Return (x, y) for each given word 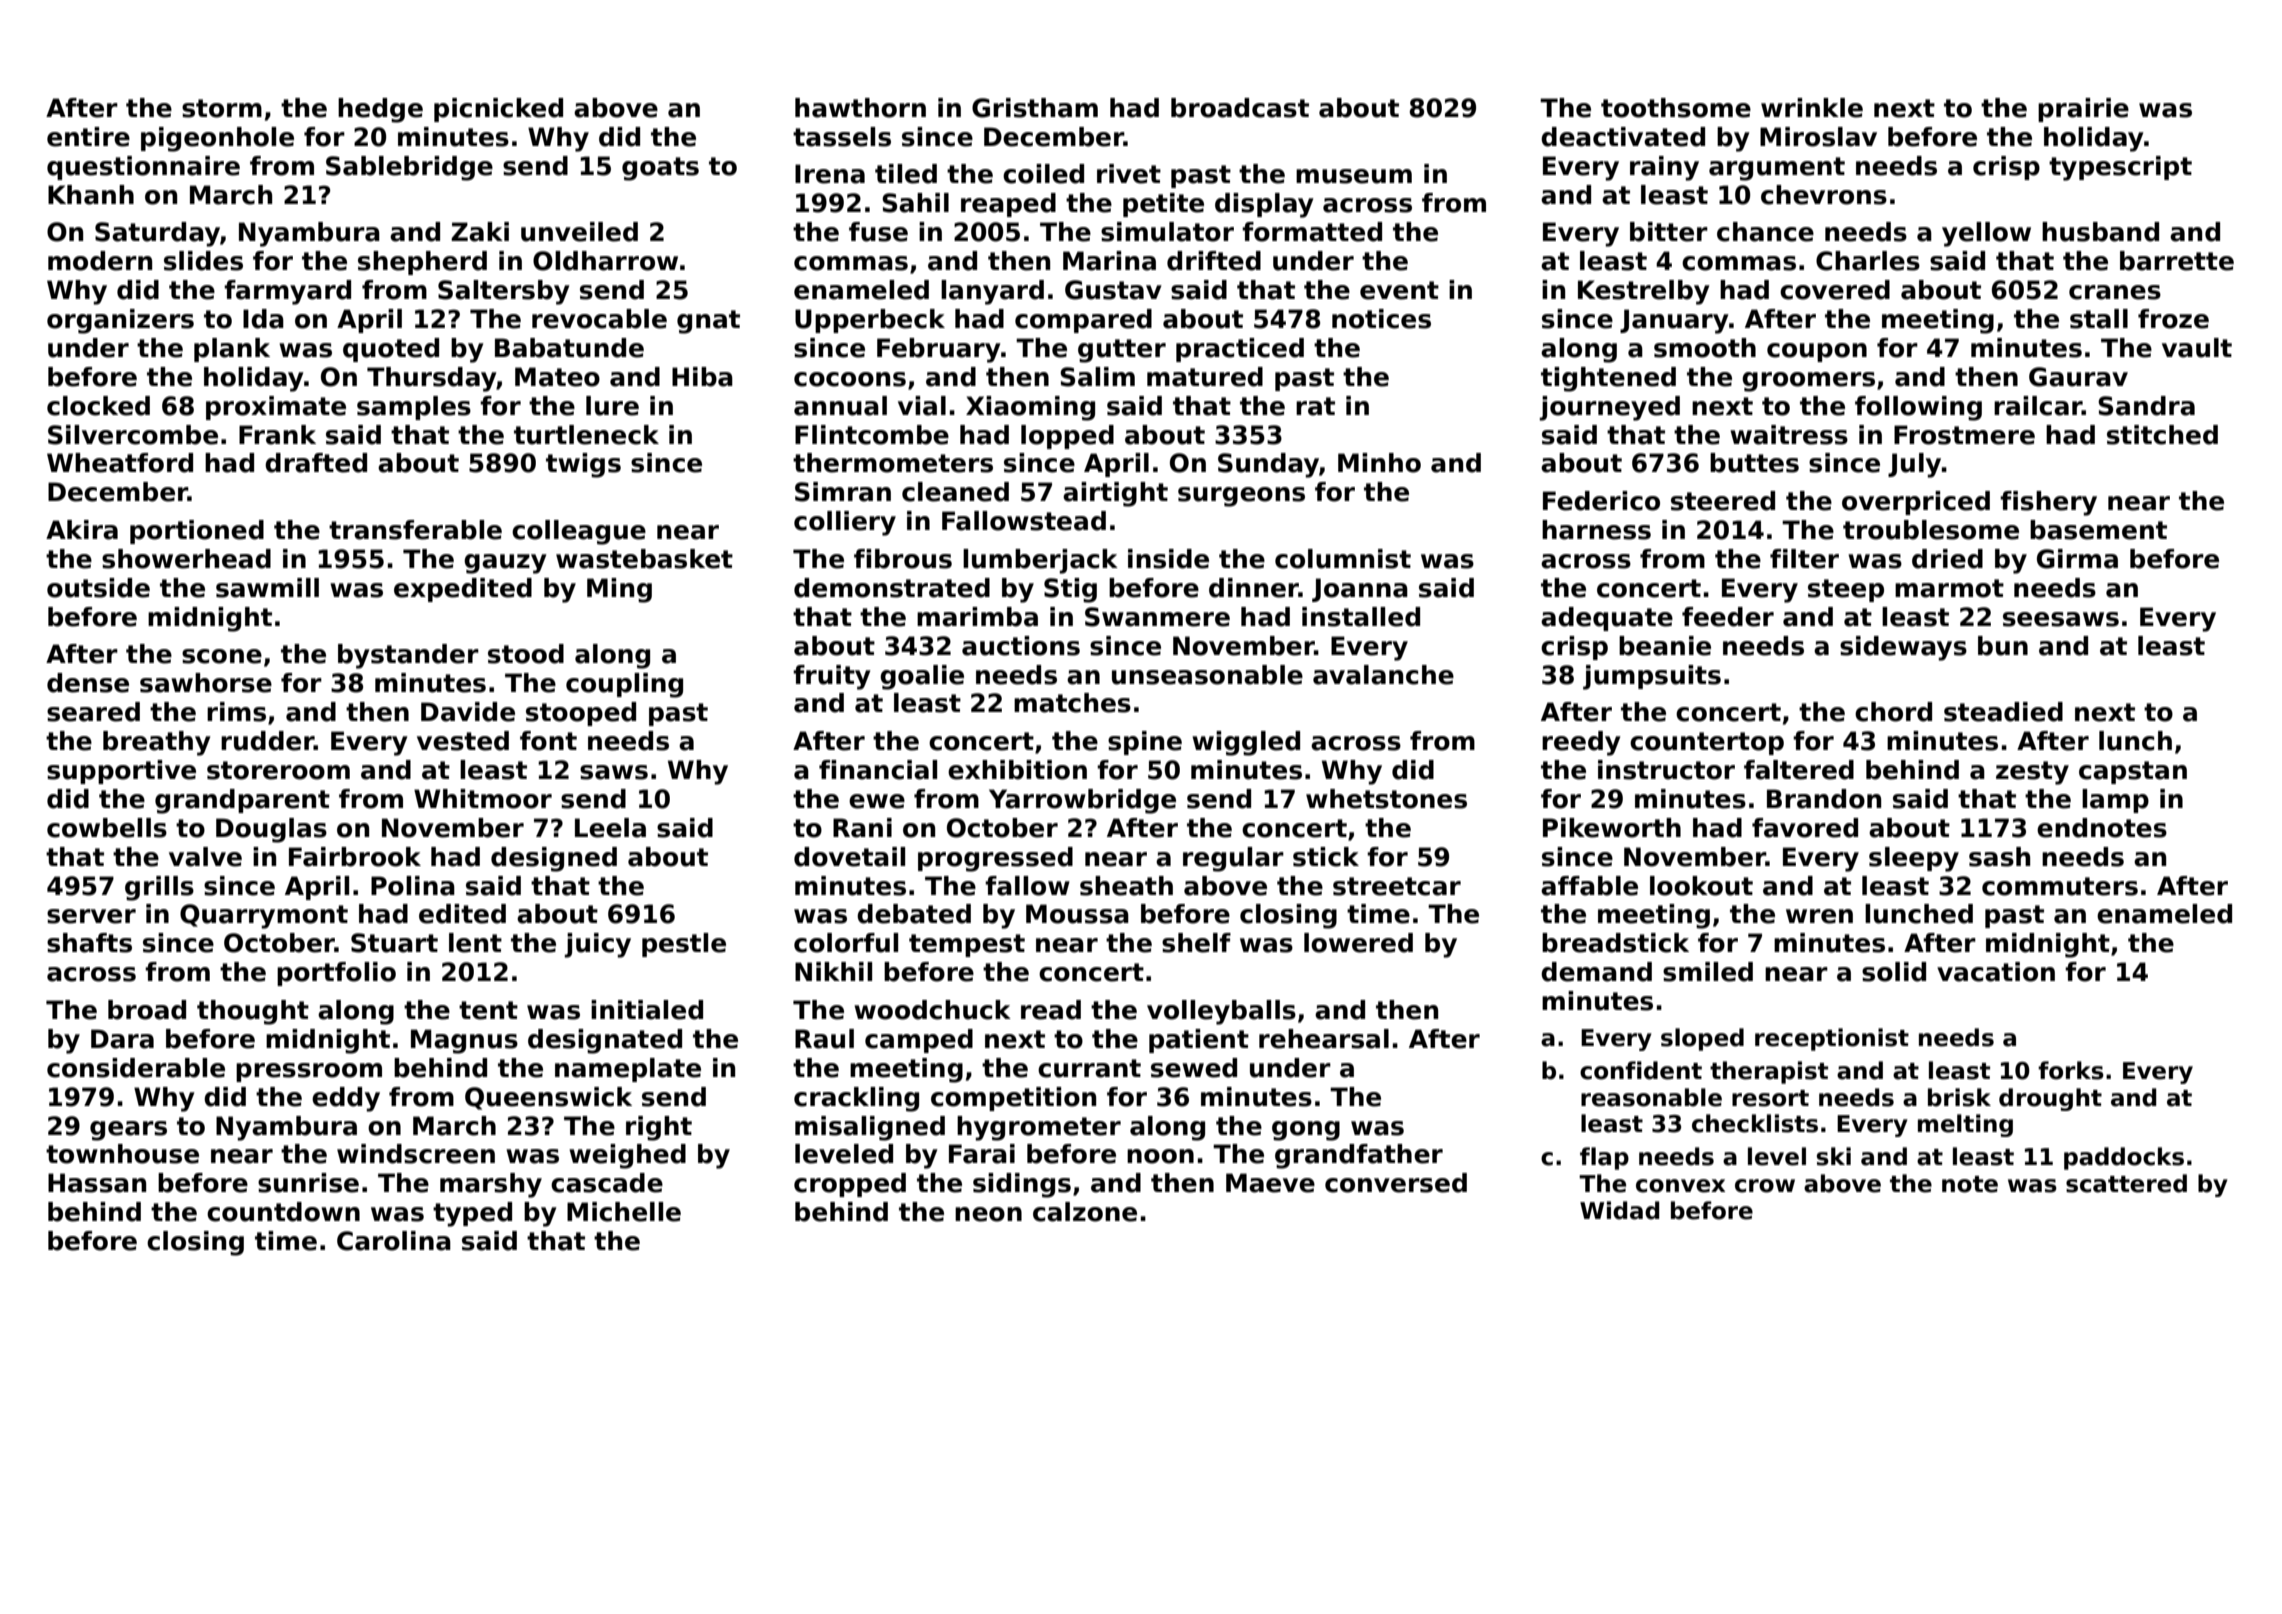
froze (2173, 319)
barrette (2177, 261)
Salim (1097, 377)
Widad (1620, 1210)
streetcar (1397, 886)
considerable (136, 1068)
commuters (2060, 886)
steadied (2003, 712)
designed (554, 859)
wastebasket (644, 559)
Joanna (1360, 590)
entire (88, 137)
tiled (906, 174)
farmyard (287, 292)
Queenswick (548, 1098)
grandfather (1359, 1156)
